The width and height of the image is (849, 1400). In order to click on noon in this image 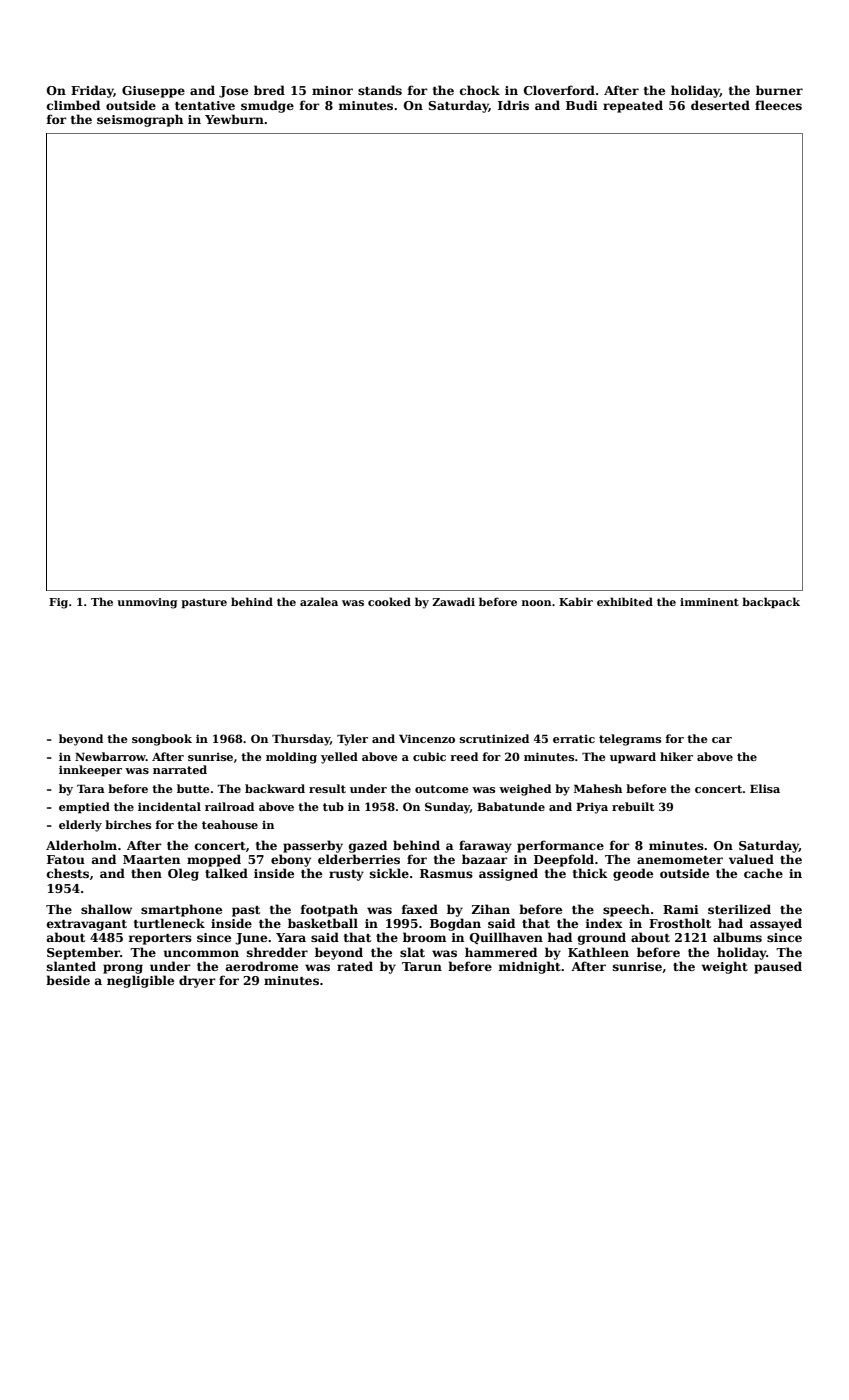, I will do `click(536, 603)`.
